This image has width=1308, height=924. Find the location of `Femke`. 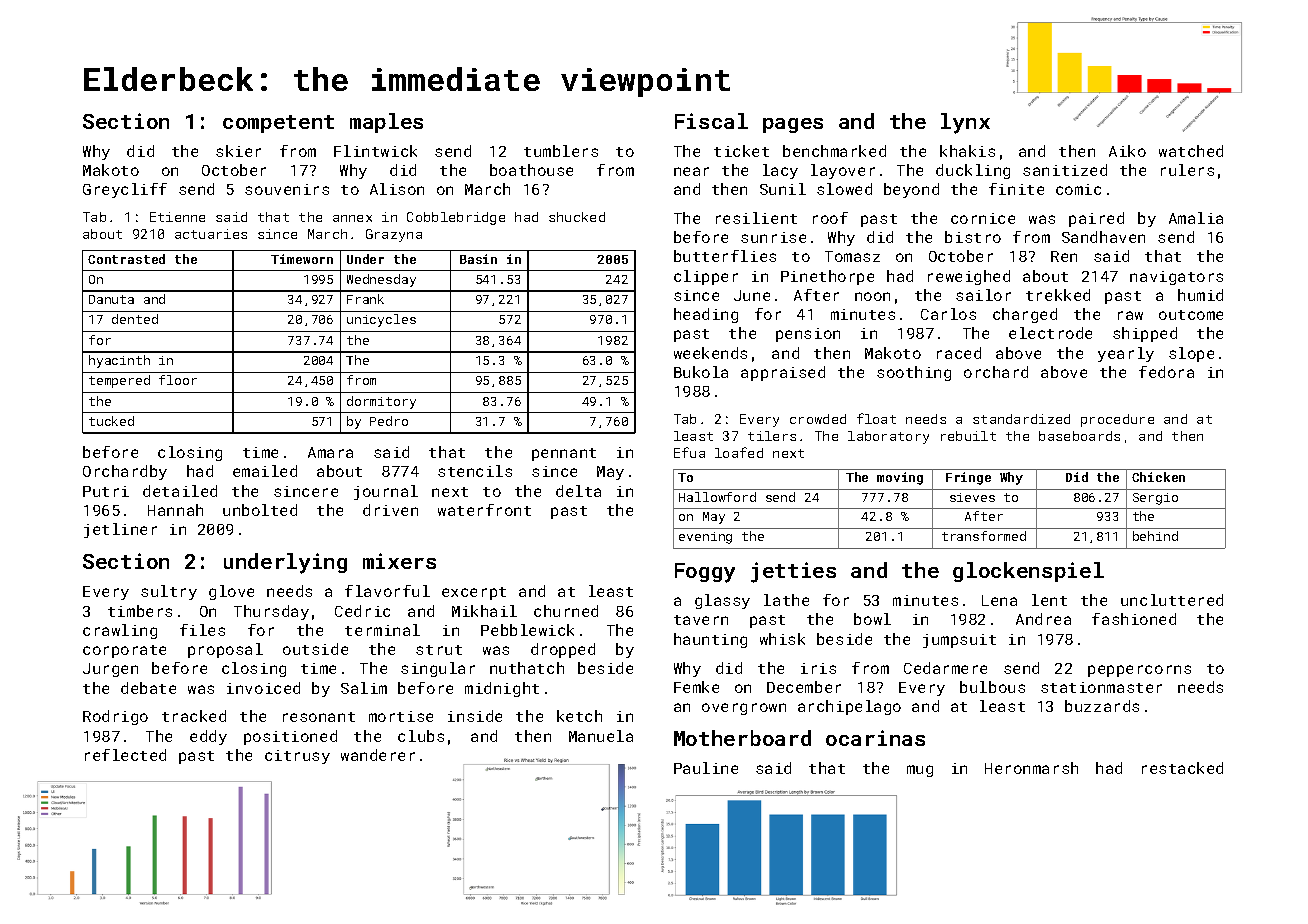

Femke is located at coordinates (696, 687).
